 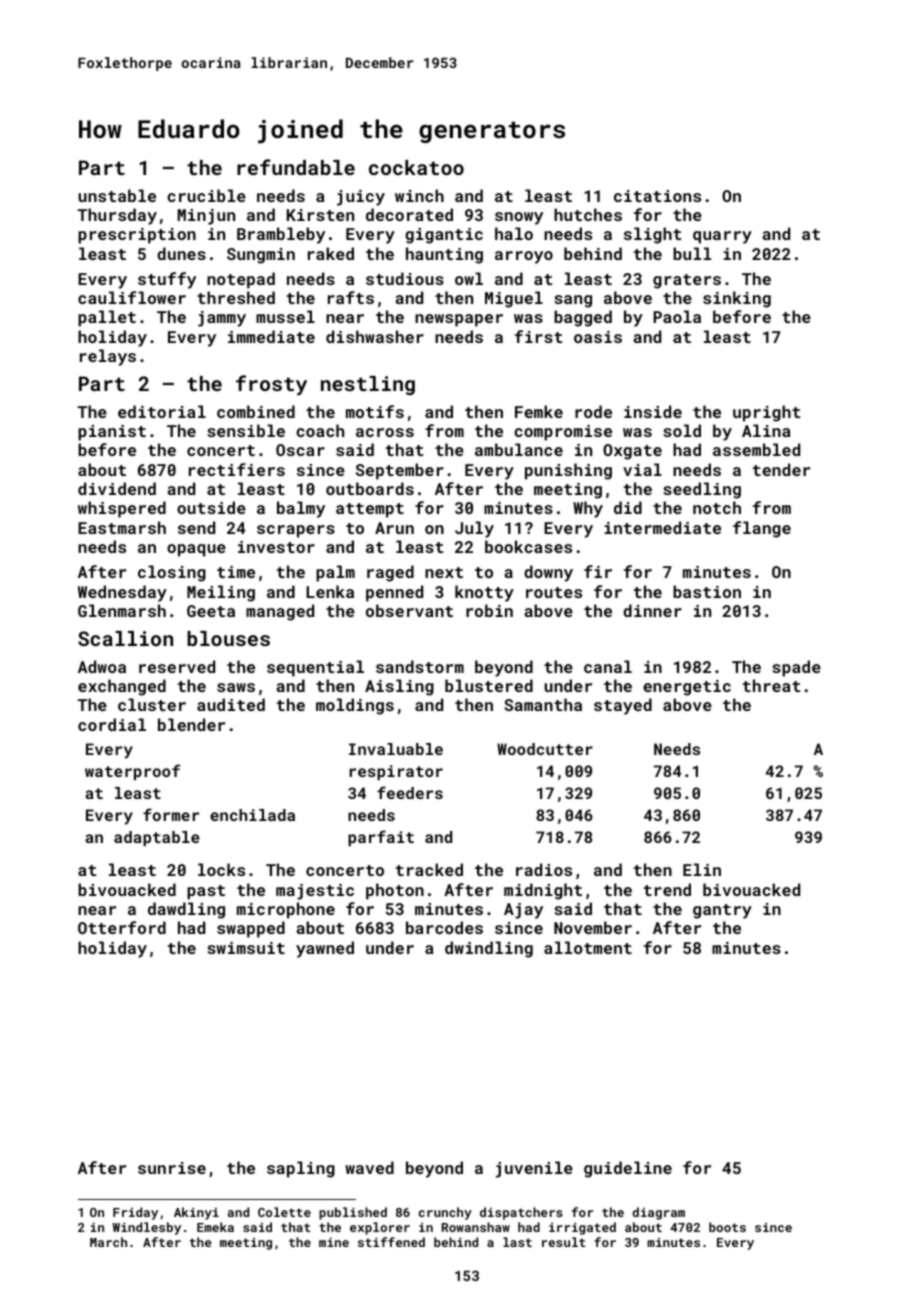 What do you see at coordinates (215, 1227) in the document?
I see `Emeka` at bounding box center [215, 1227].
